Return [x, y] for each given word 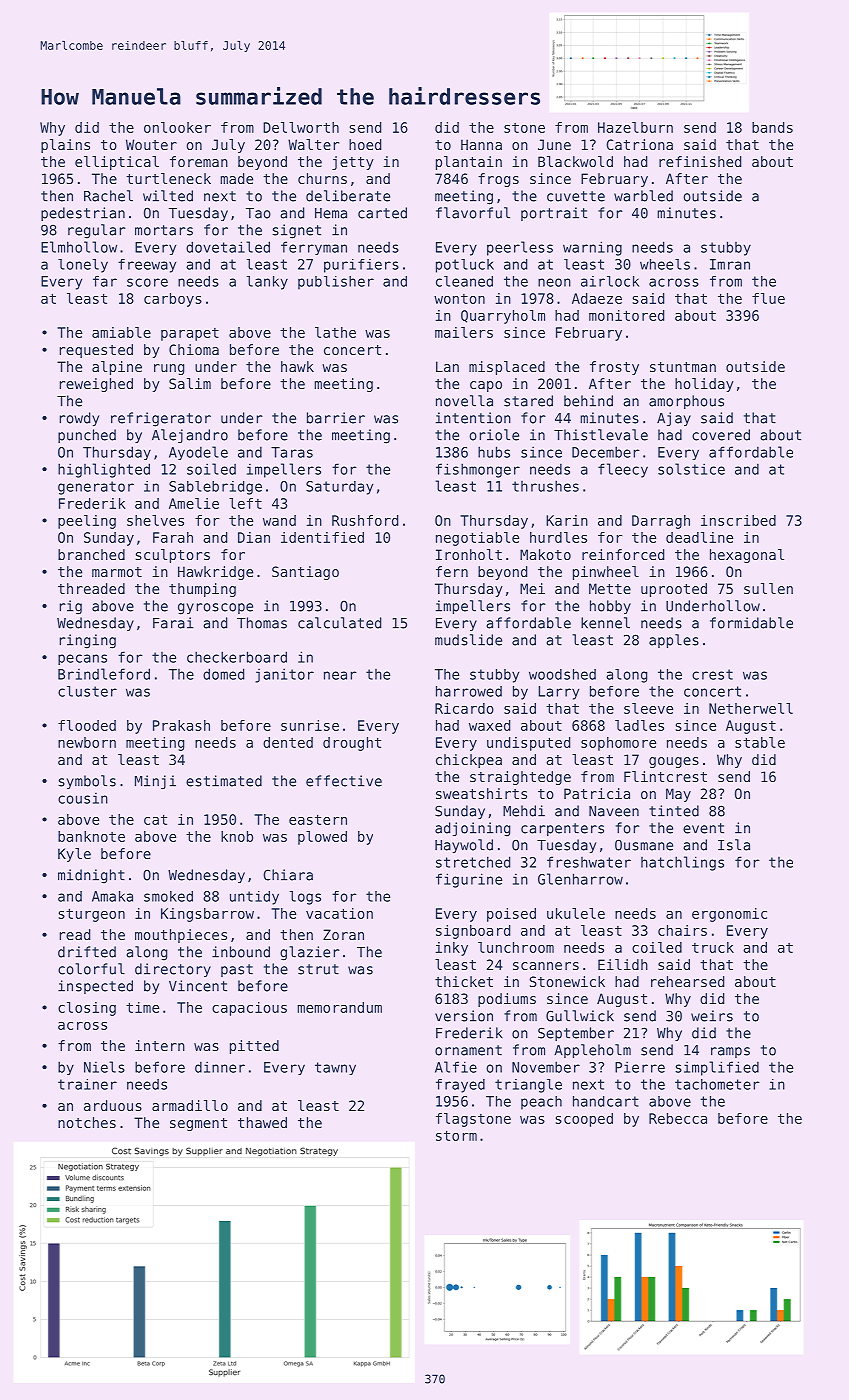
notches [87, 1122]
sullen [768, 588]
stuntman [683, 367]
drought [352, 744]
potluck [465, 266]
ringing [88, 641]
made [236, 178]
